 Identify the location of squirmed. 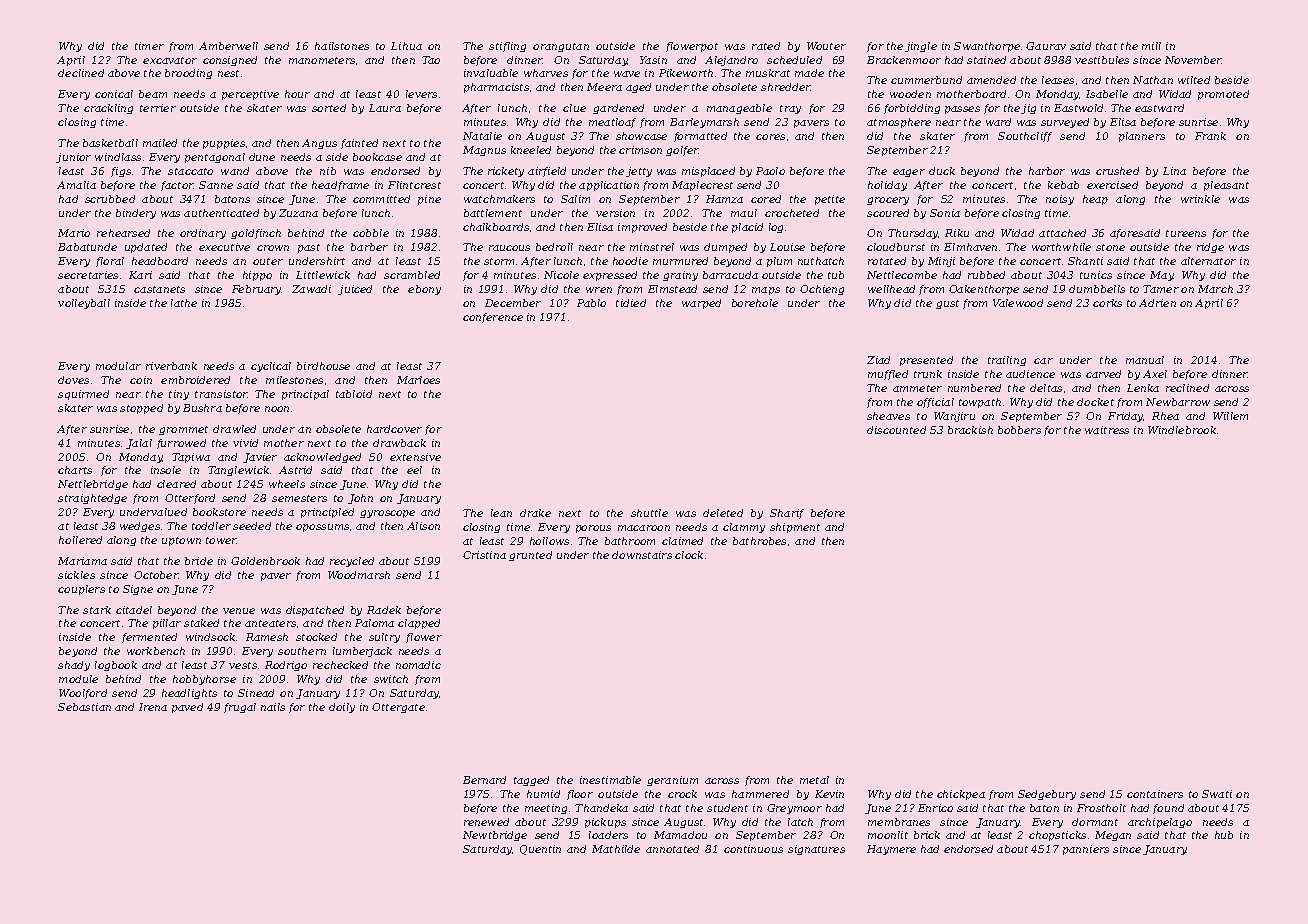
(83, 395).
